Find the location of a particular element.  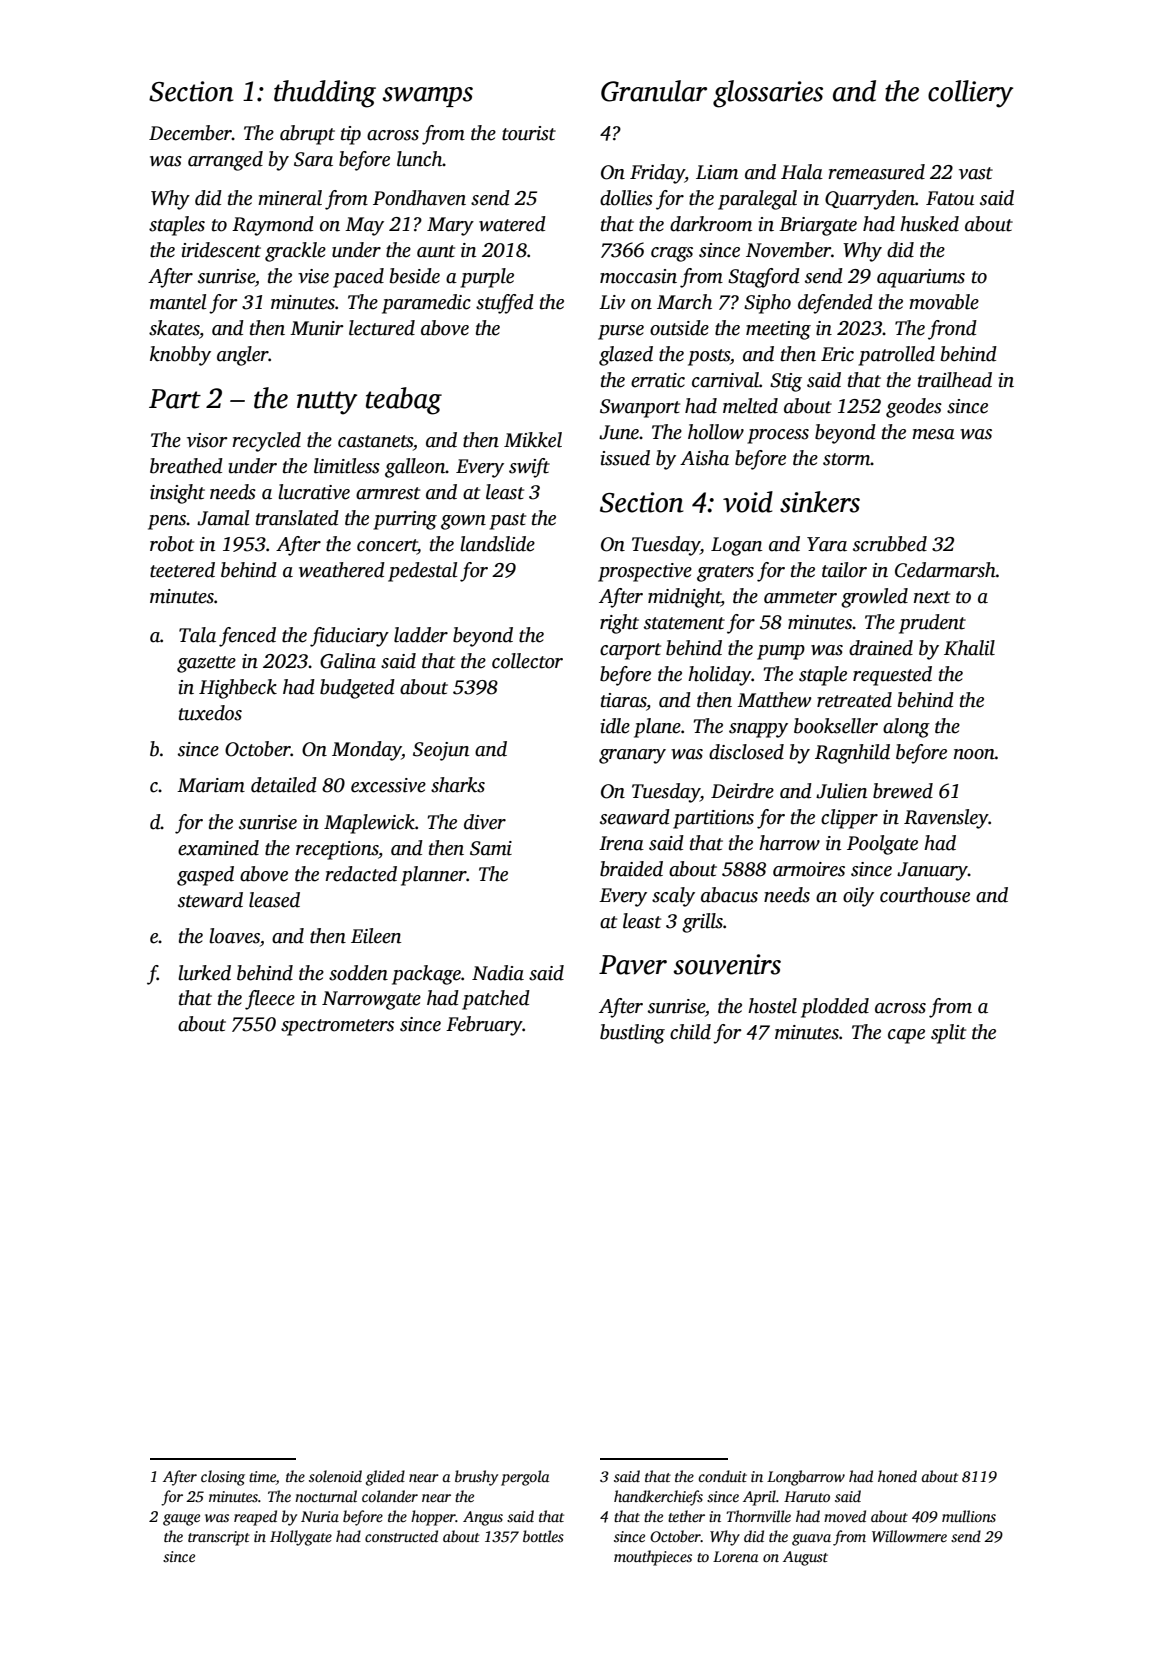

aquariums is located at coordinates (921, 278).
